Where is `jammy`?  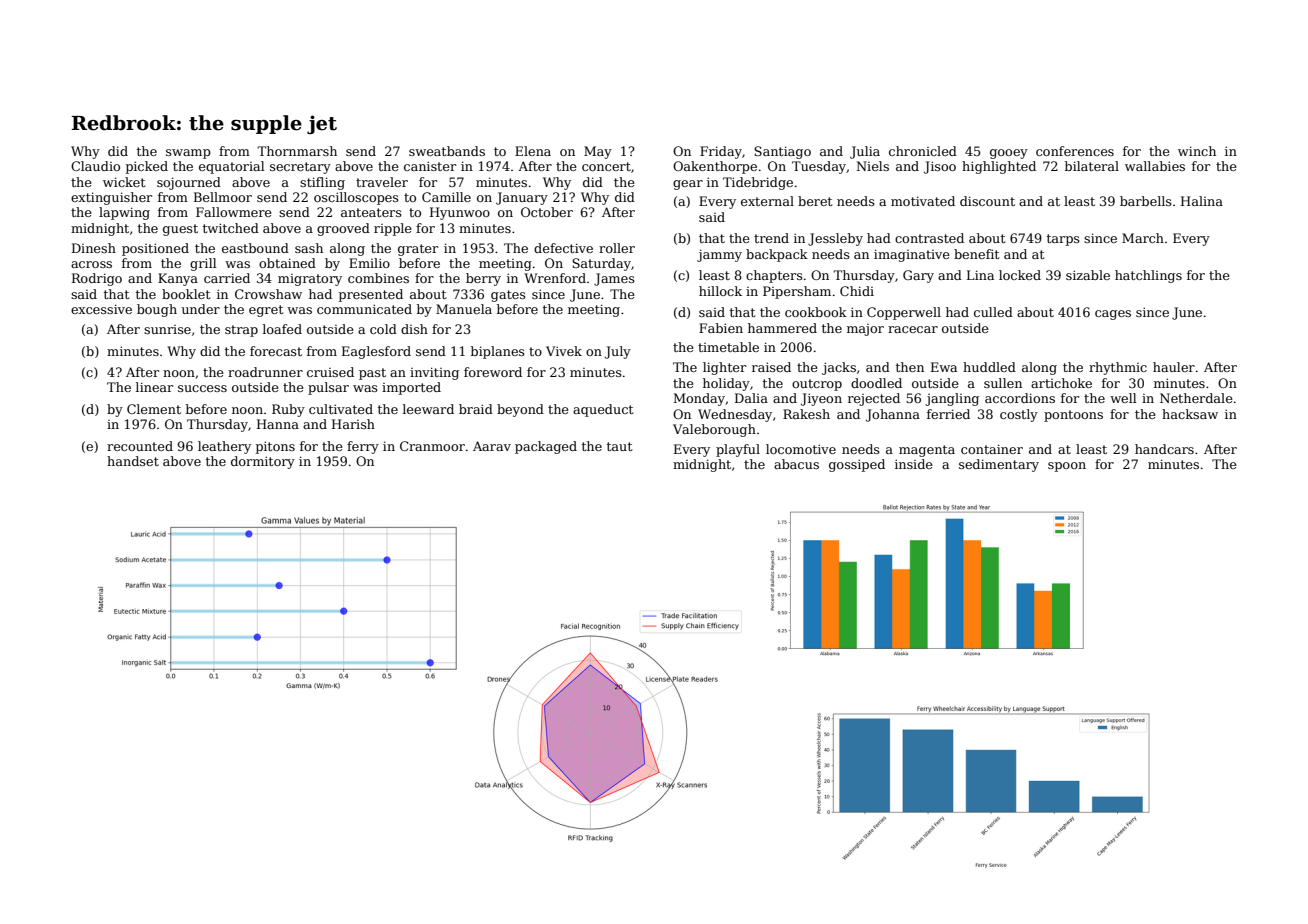
jammy is located at coordinates (719, 255).
